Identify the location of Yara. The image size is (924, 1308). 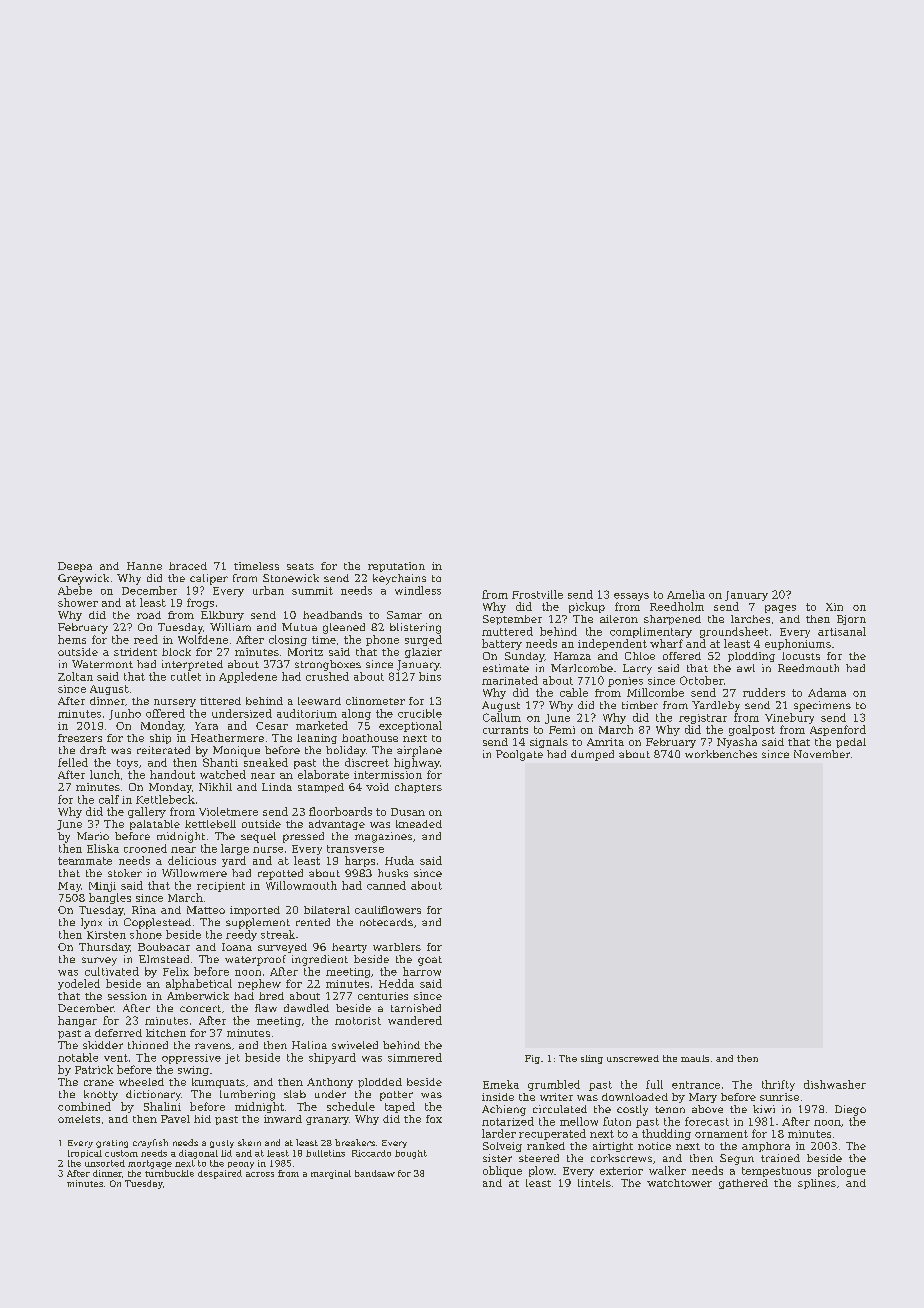
(206, 726).
